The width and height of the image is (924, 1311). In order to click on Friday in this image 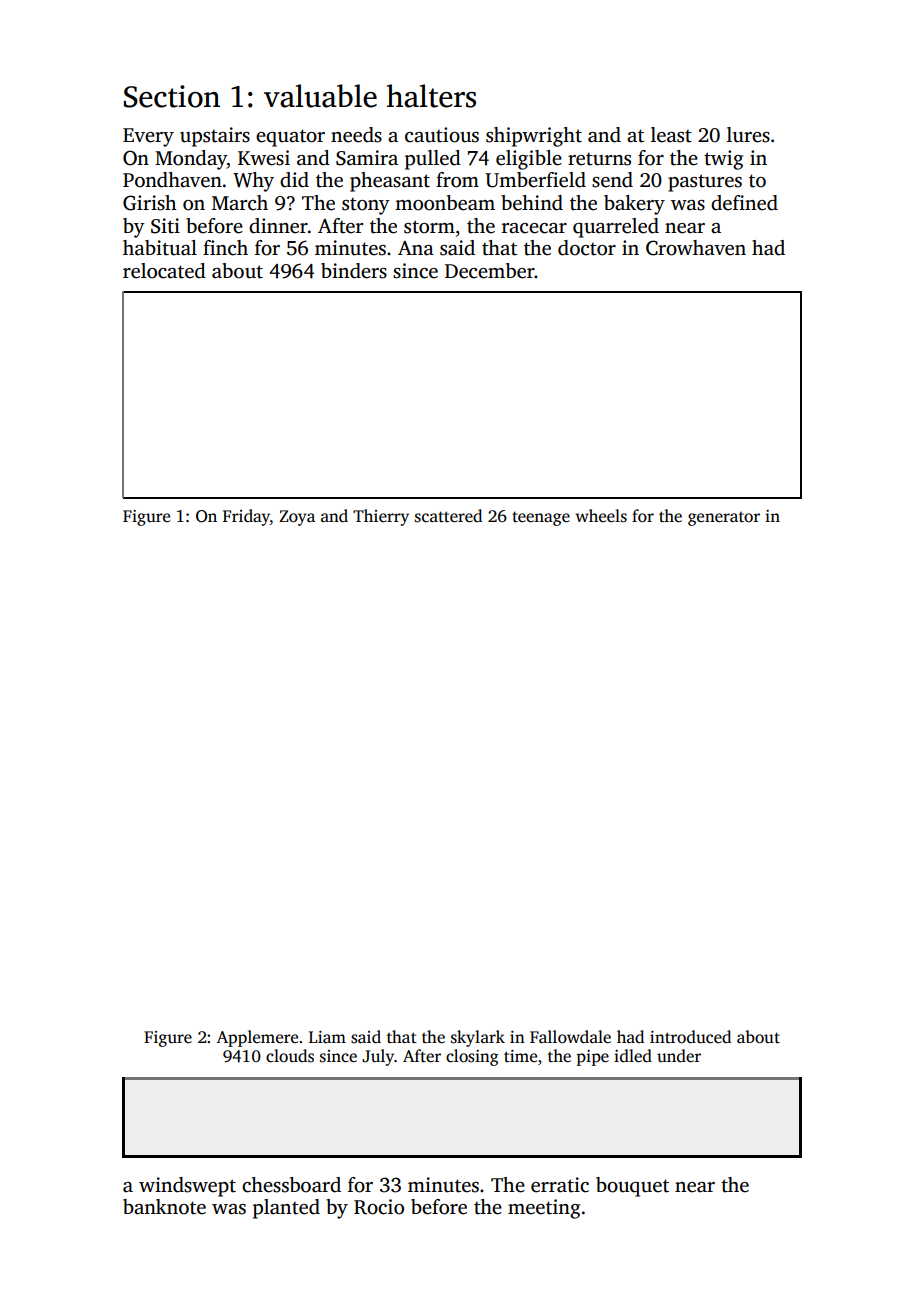, I will do `click(246, 517)`.
